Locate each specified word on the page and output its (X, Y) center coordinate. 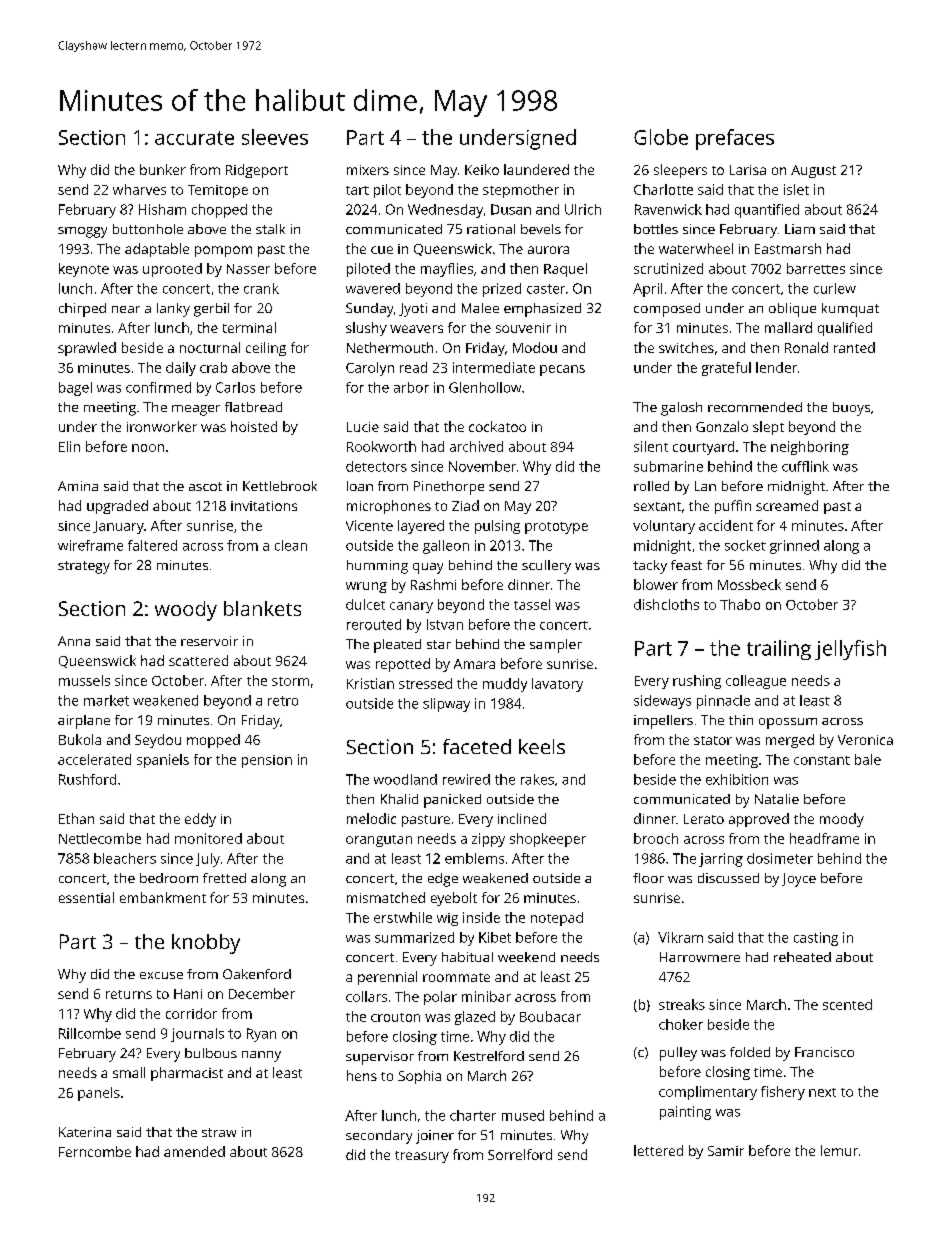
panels (99, 1094)
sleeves (275, 137)
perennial (387, 978)
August (813, 171)
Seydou (158, 741)
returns (129, 994)
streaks (682, 1004)
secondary (379, 1137)
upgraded (117, 507)
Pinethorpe (449, 488)
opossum (788, 723)
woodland (405, 779)
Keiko (482, 169)
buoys (851, 409)
